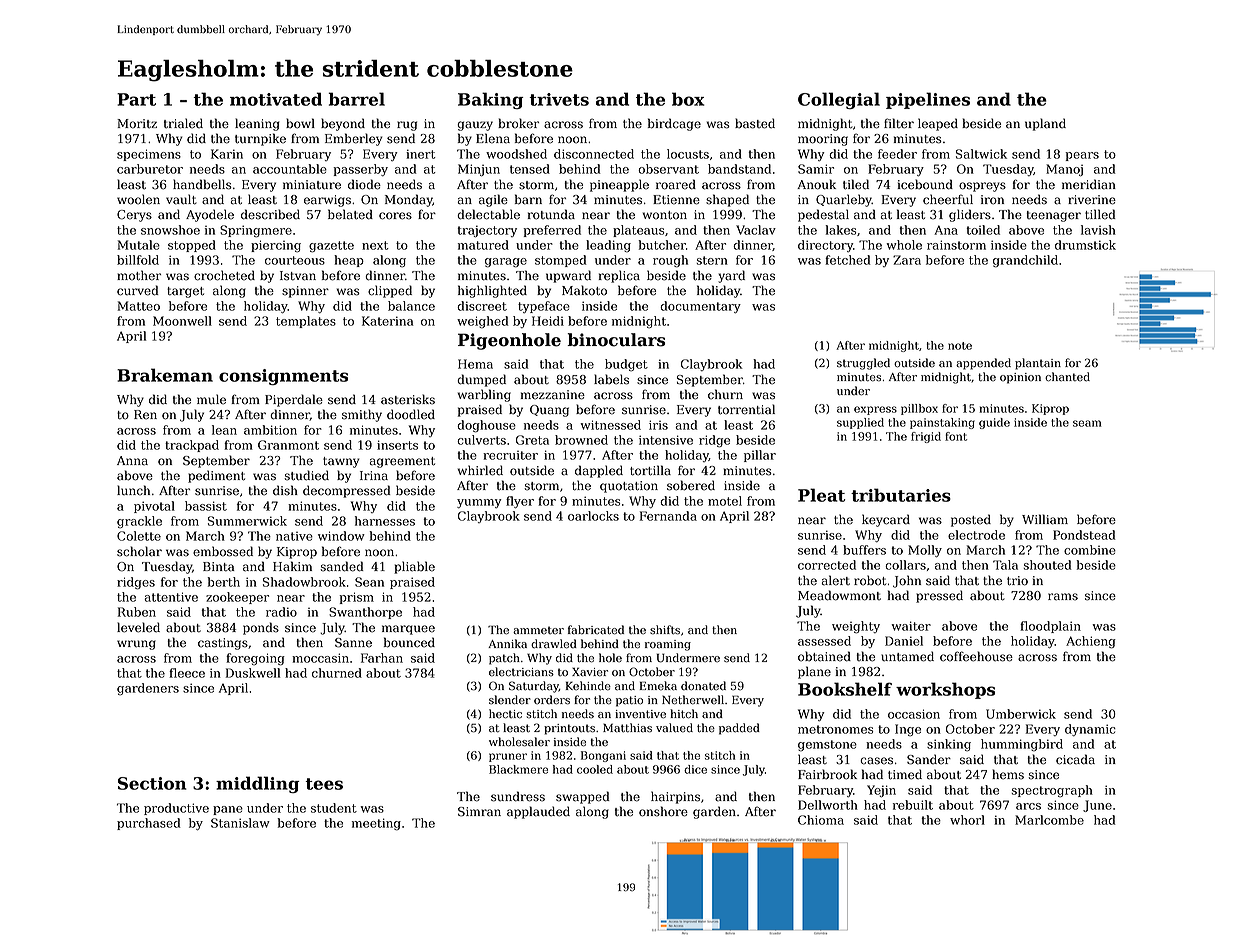 This screenshot has height=952, width=1233. Describe the element at coordinates (1063, 597) in the screenshot. I see `rams` at that location.
